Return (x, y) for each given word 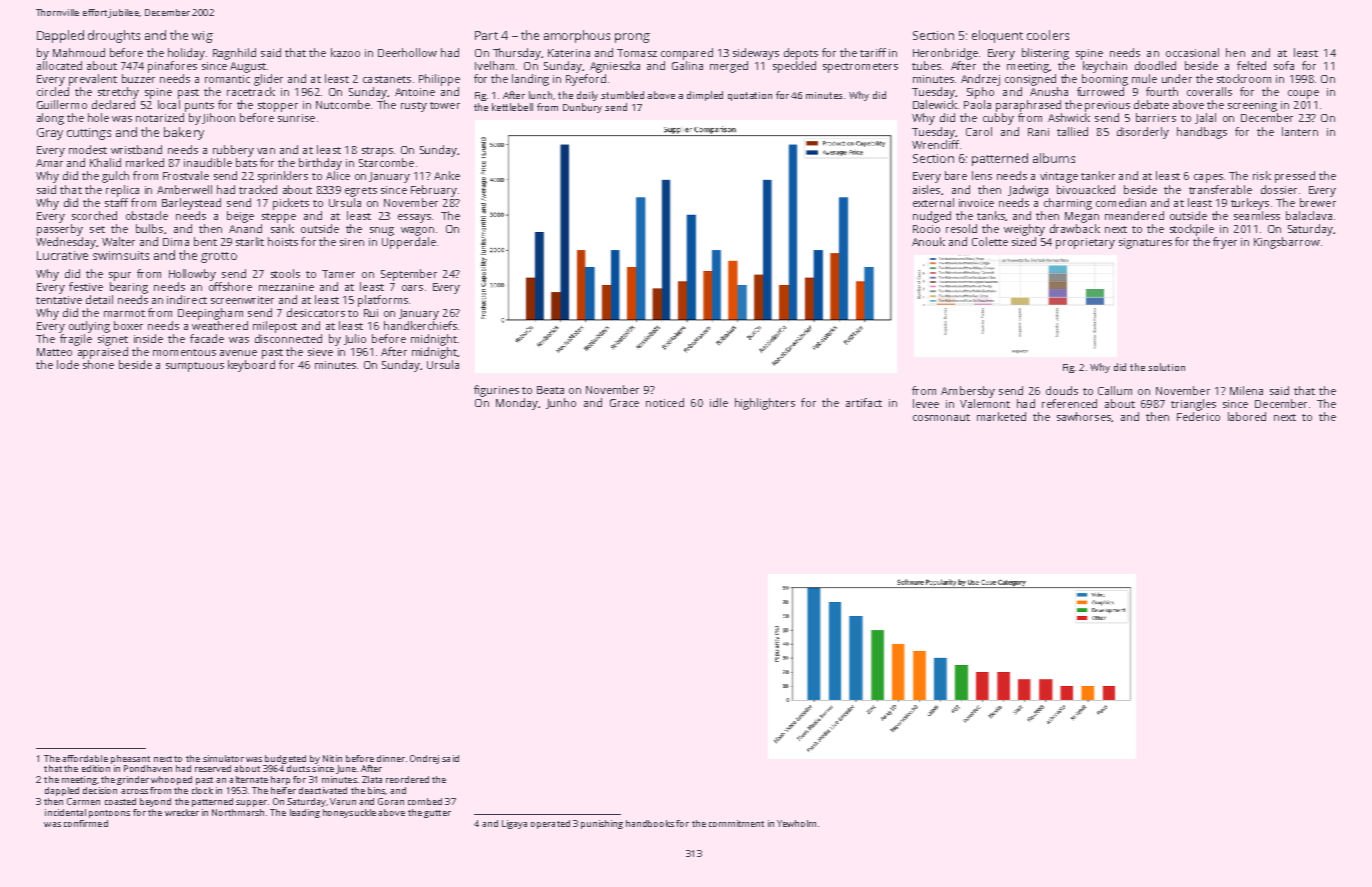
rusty (414, 107)
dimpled (705, 96)
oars (412, 288)
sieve (320, 352)
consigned (1030, 80)
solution (1166, 367)
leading (305, 813)
